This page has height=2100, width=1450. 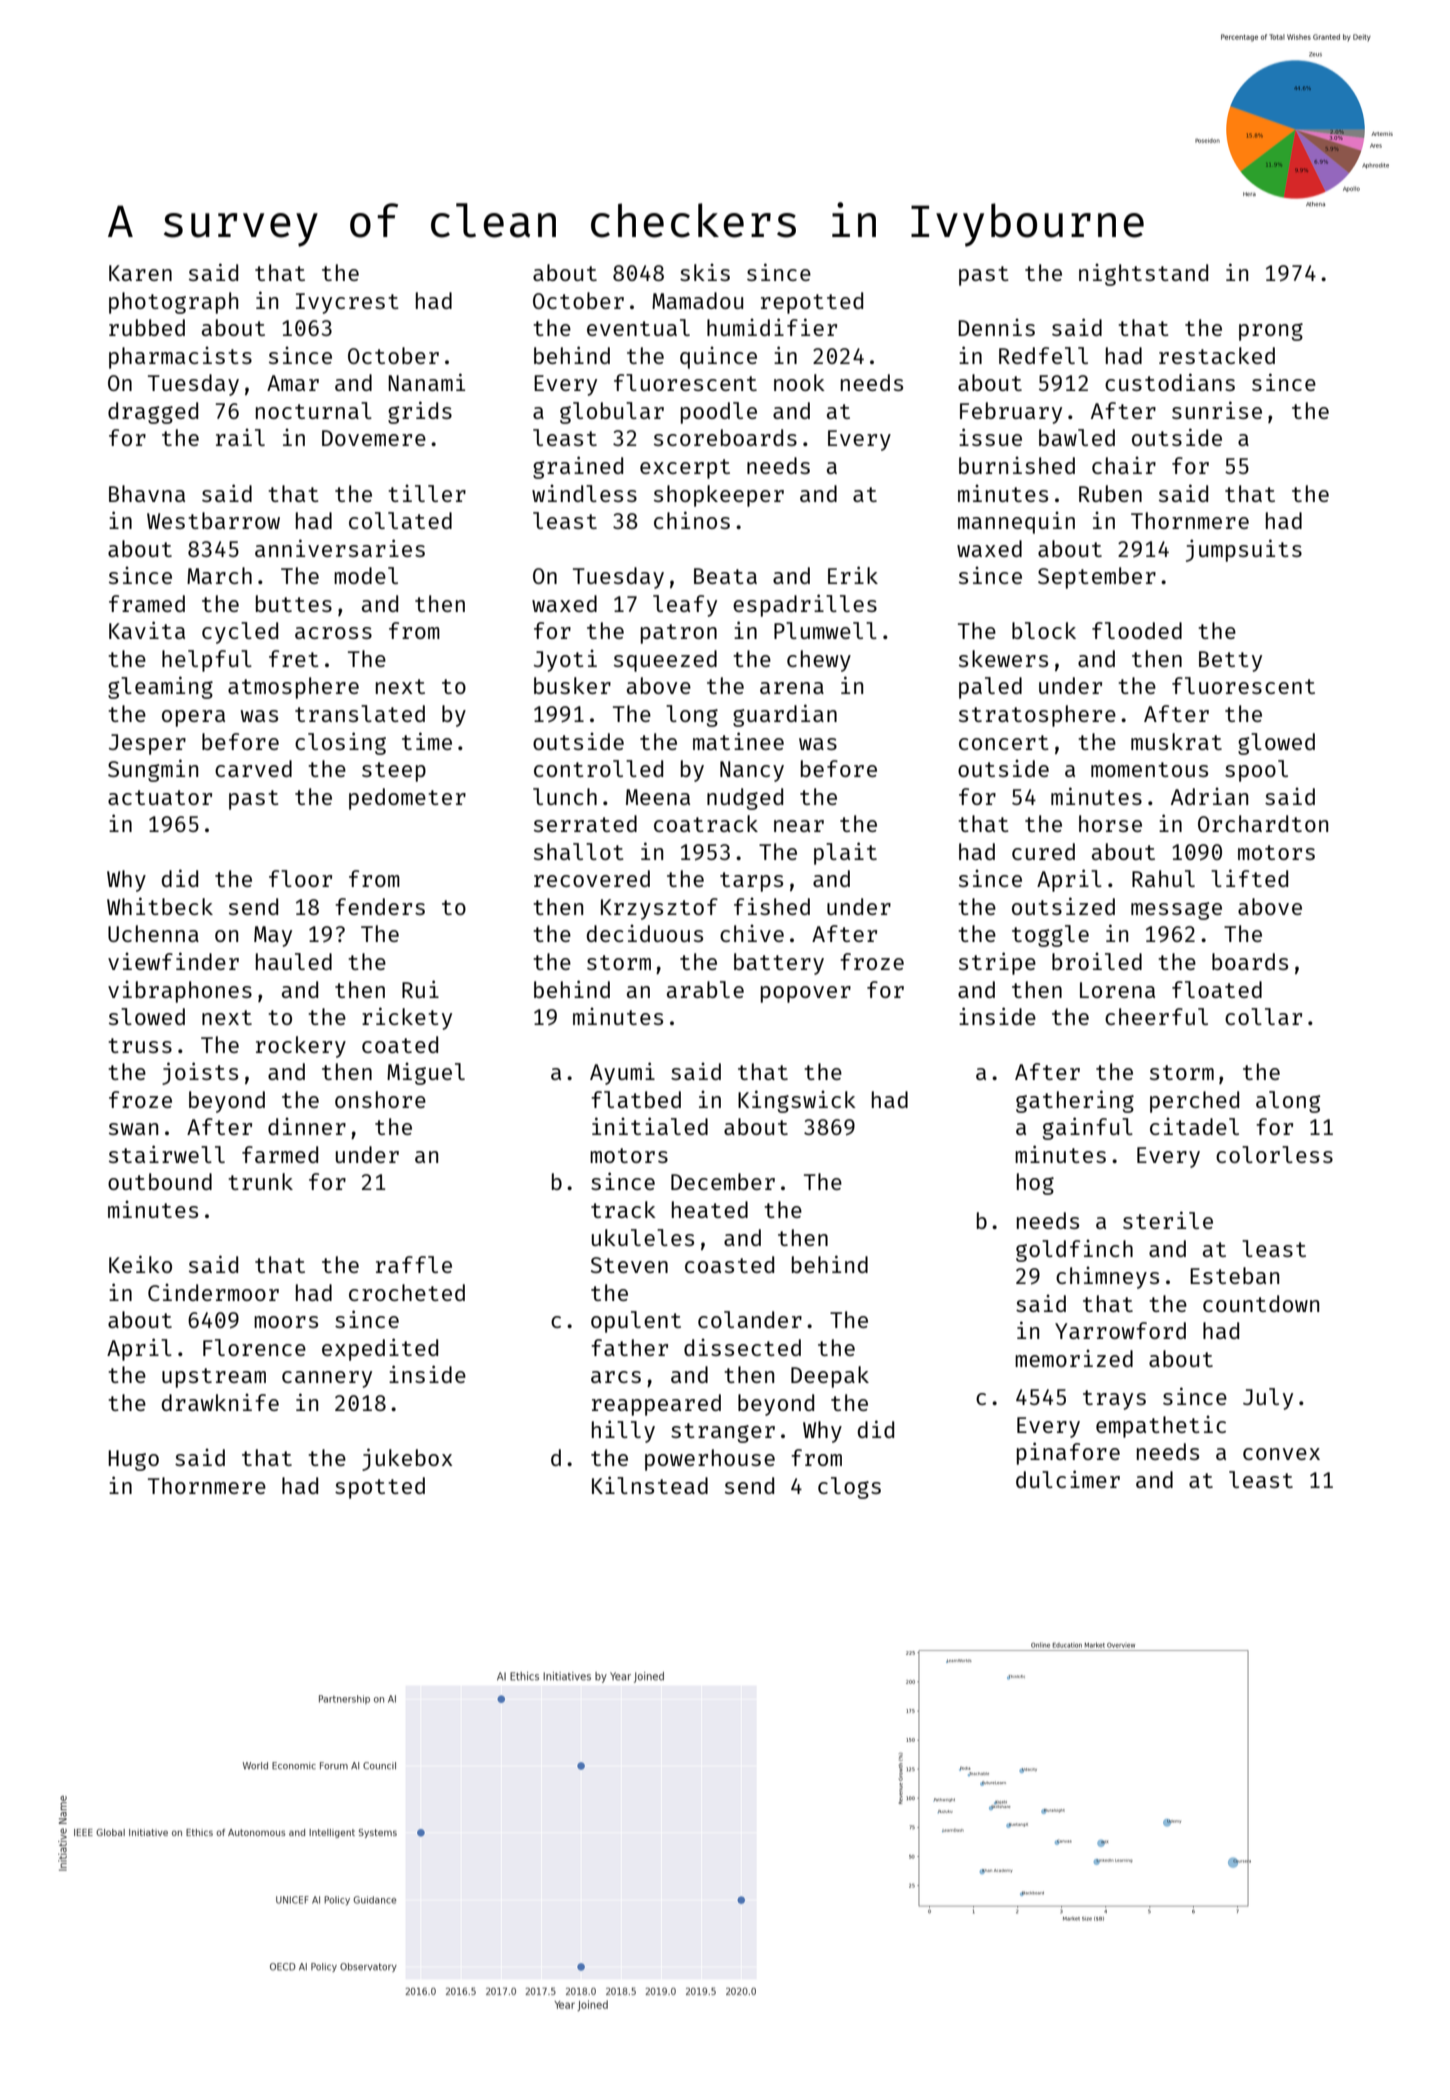 What do you see at coordinates (1234, 1275) in the page?
I see `Esteban` at bounding box center [1234, 1275].
